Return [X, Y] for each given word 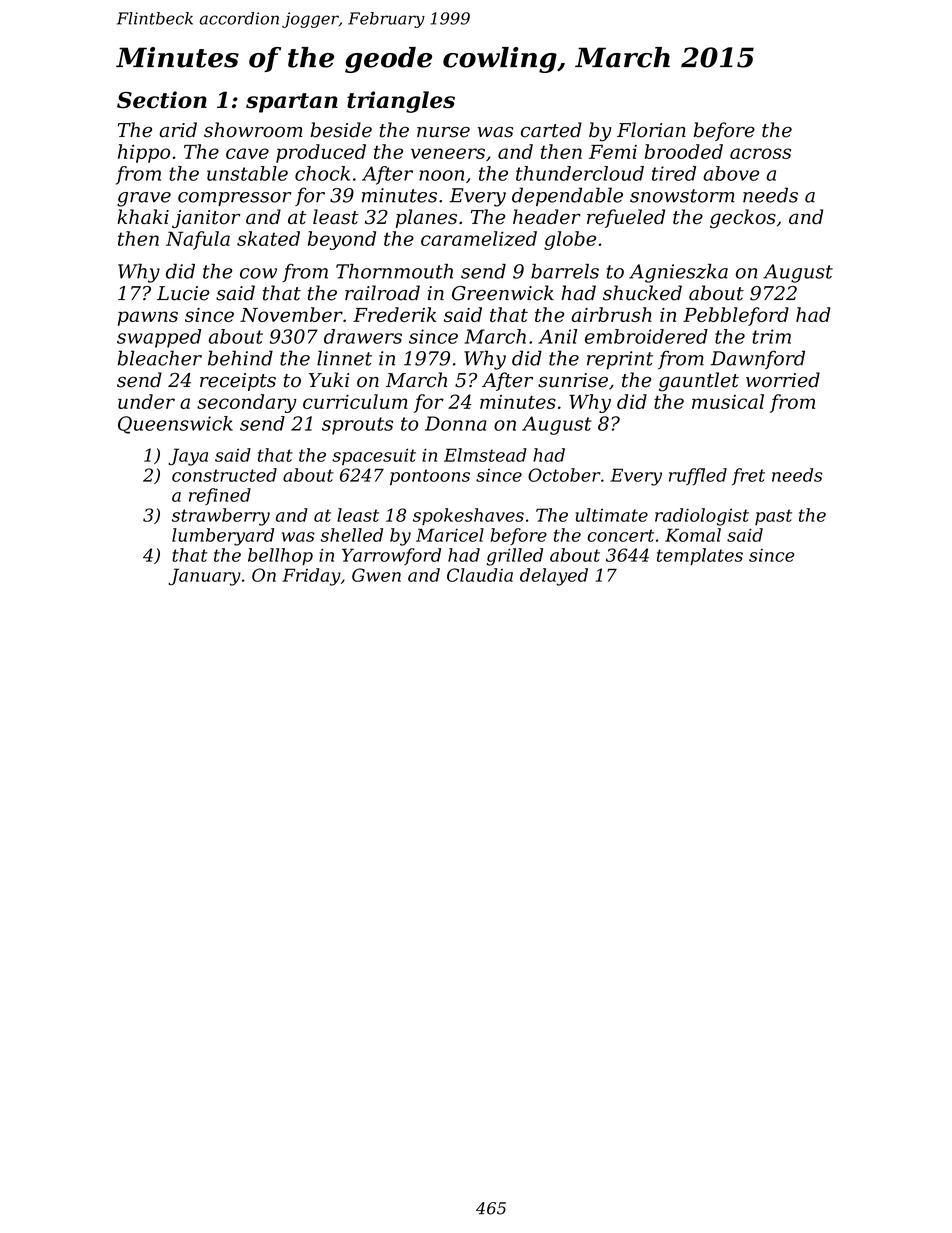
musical [728, 401]
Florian [651, 130]
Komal [693, 535]
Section [162, 100]
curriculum [355, 401]
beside [341, 130]
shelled [352, 535]
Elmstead [485, 455]
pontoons [430, 477]
